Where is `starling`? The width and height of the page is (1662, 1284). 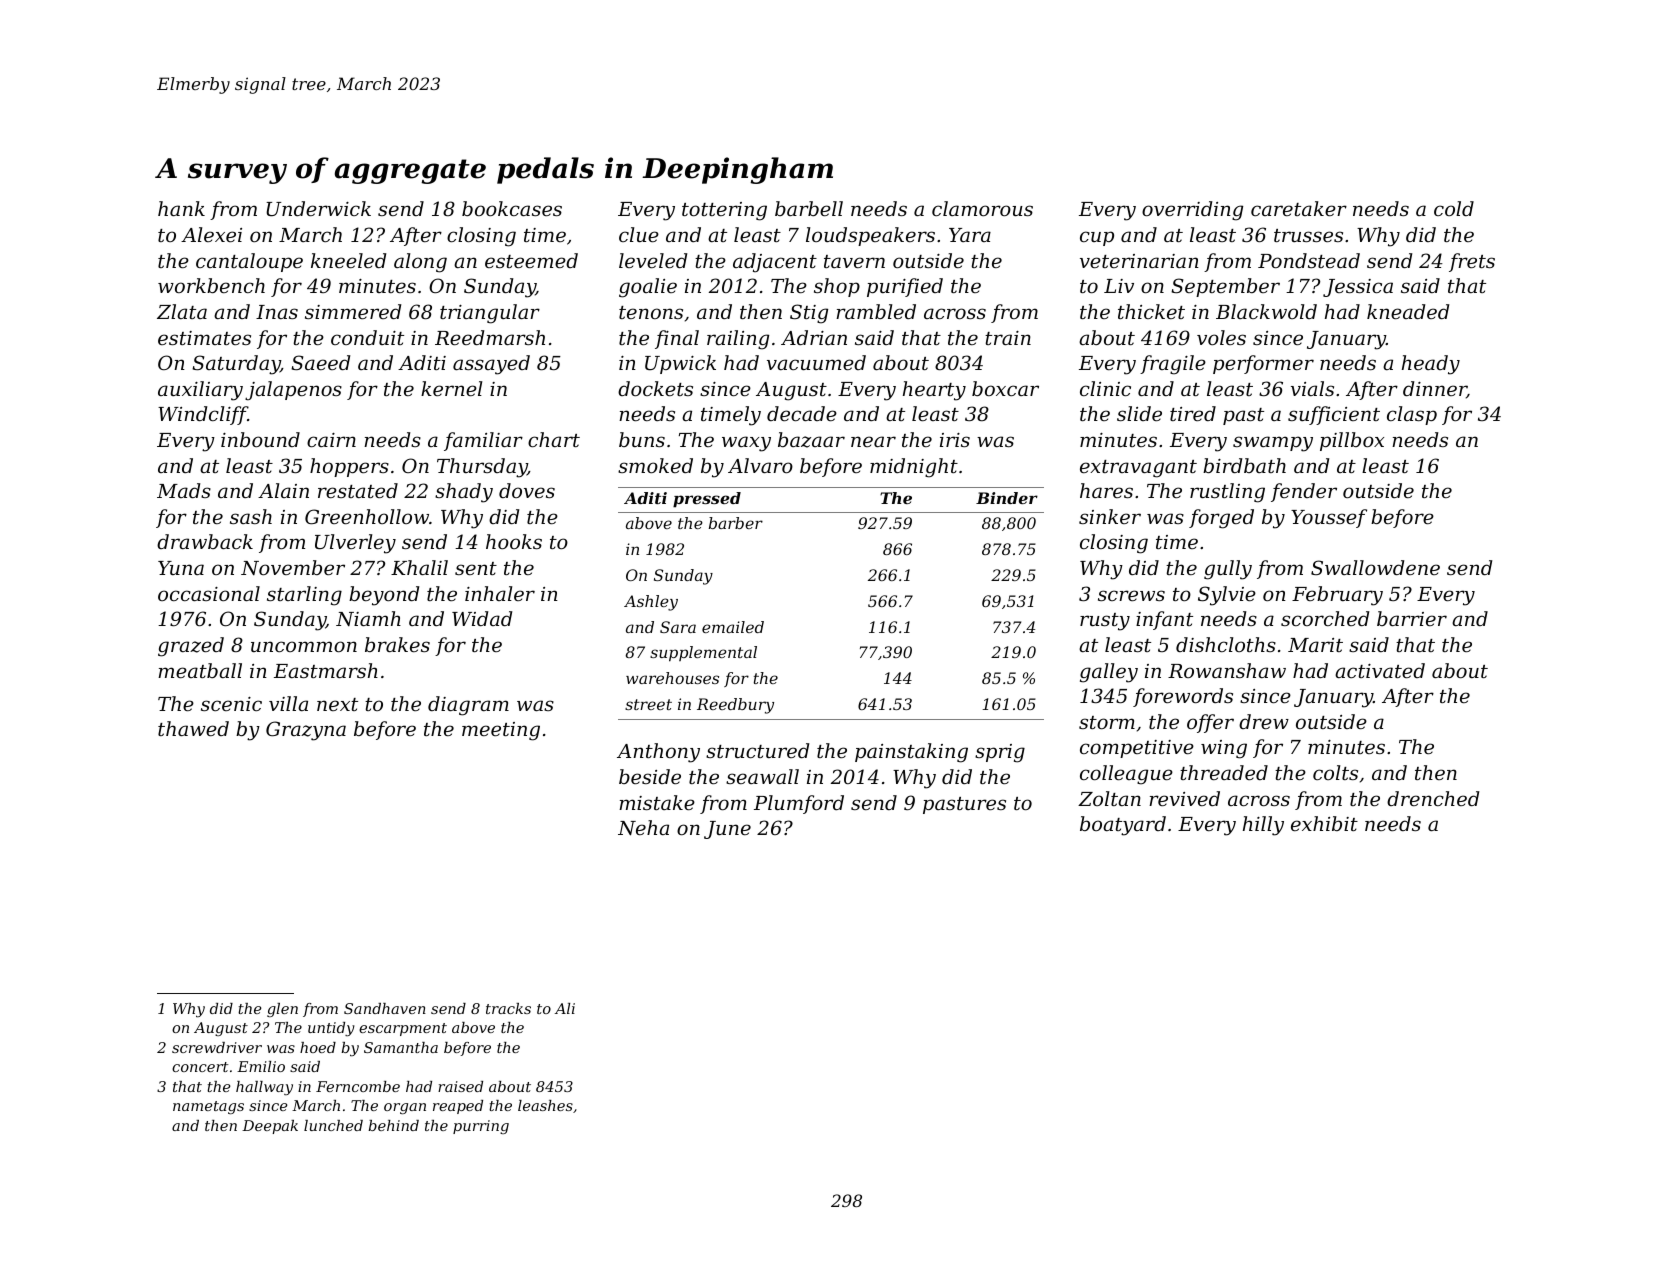
starling is located at coordinates (304, 596).
